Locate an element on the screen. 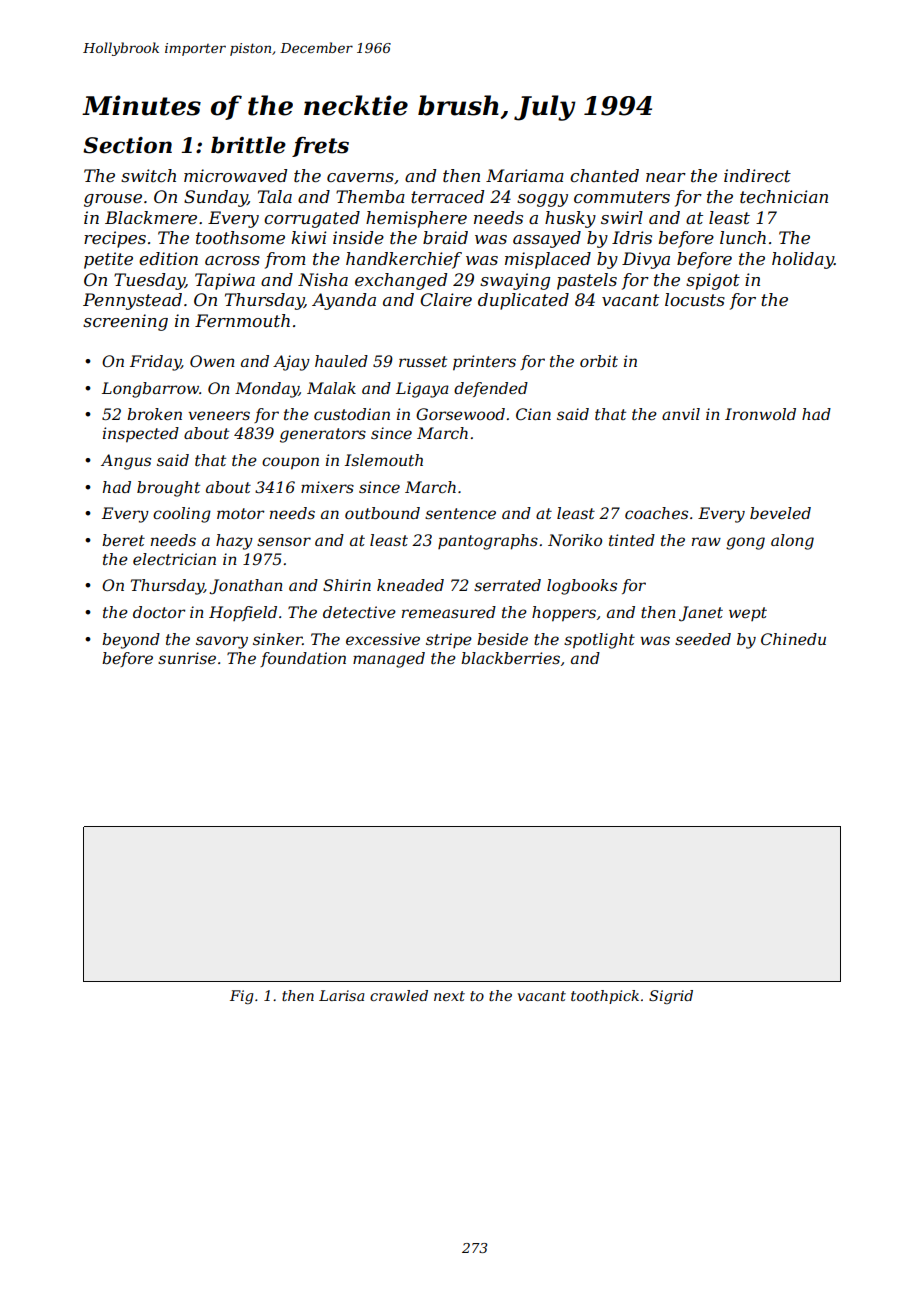  Section is located at coordinates (127, 145).
